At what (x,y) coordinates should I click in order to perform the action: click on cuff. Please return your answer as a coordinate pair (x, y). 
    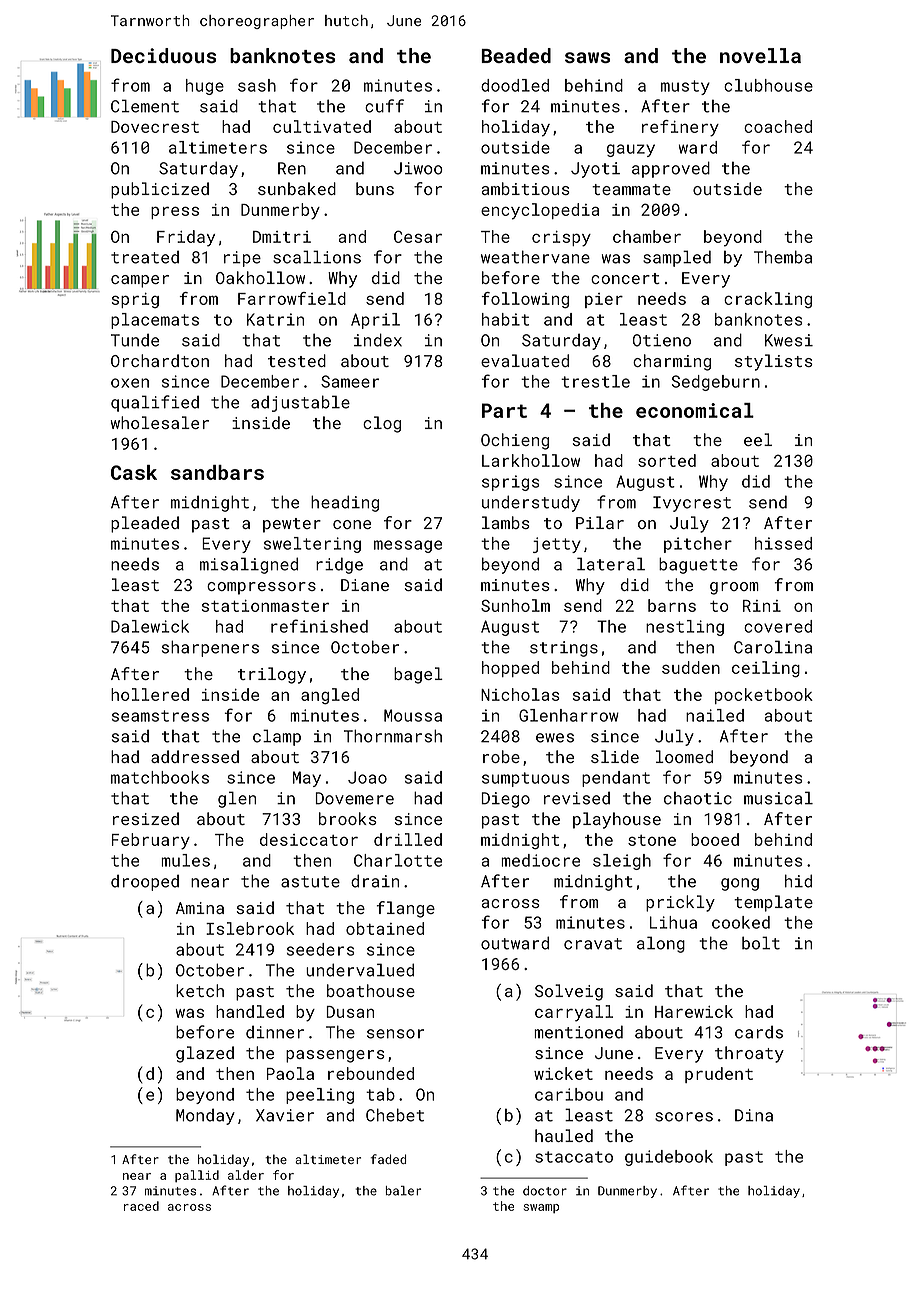
    Looking at the image, I should click on (384, 106).
